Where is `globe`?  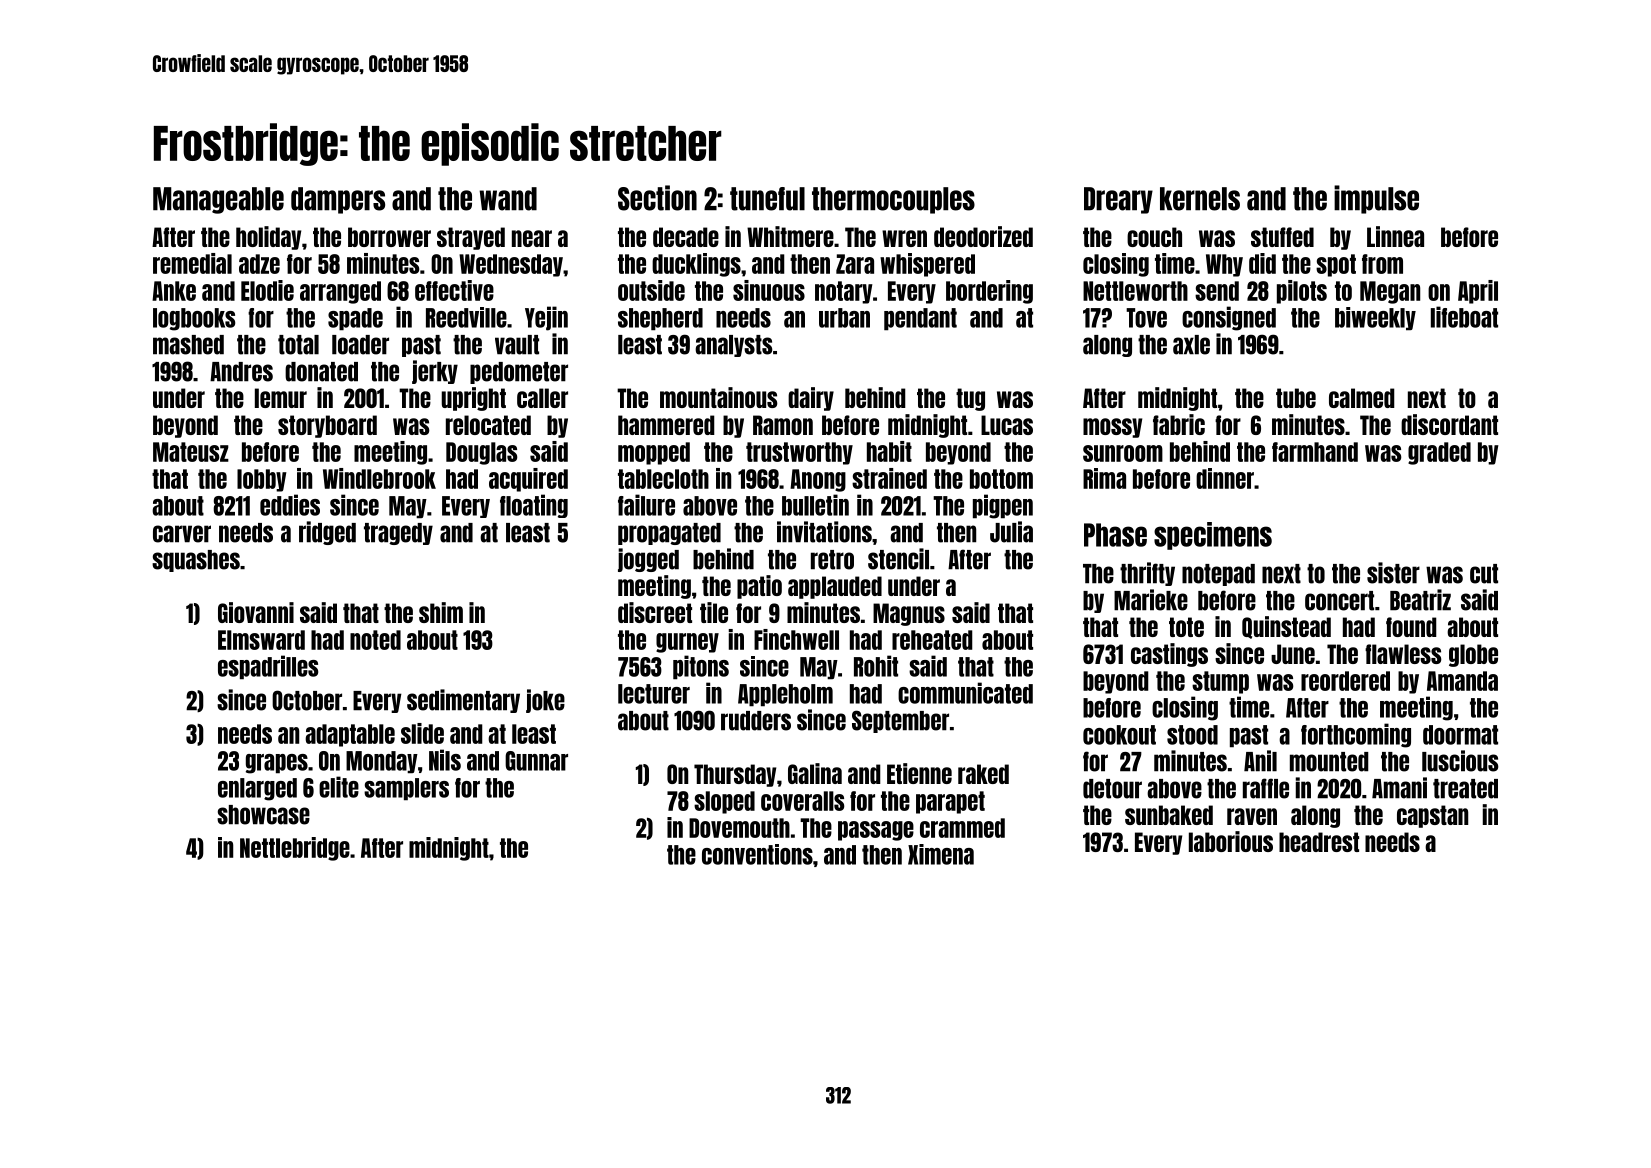 globe is located at coordinates (1473, 655).
